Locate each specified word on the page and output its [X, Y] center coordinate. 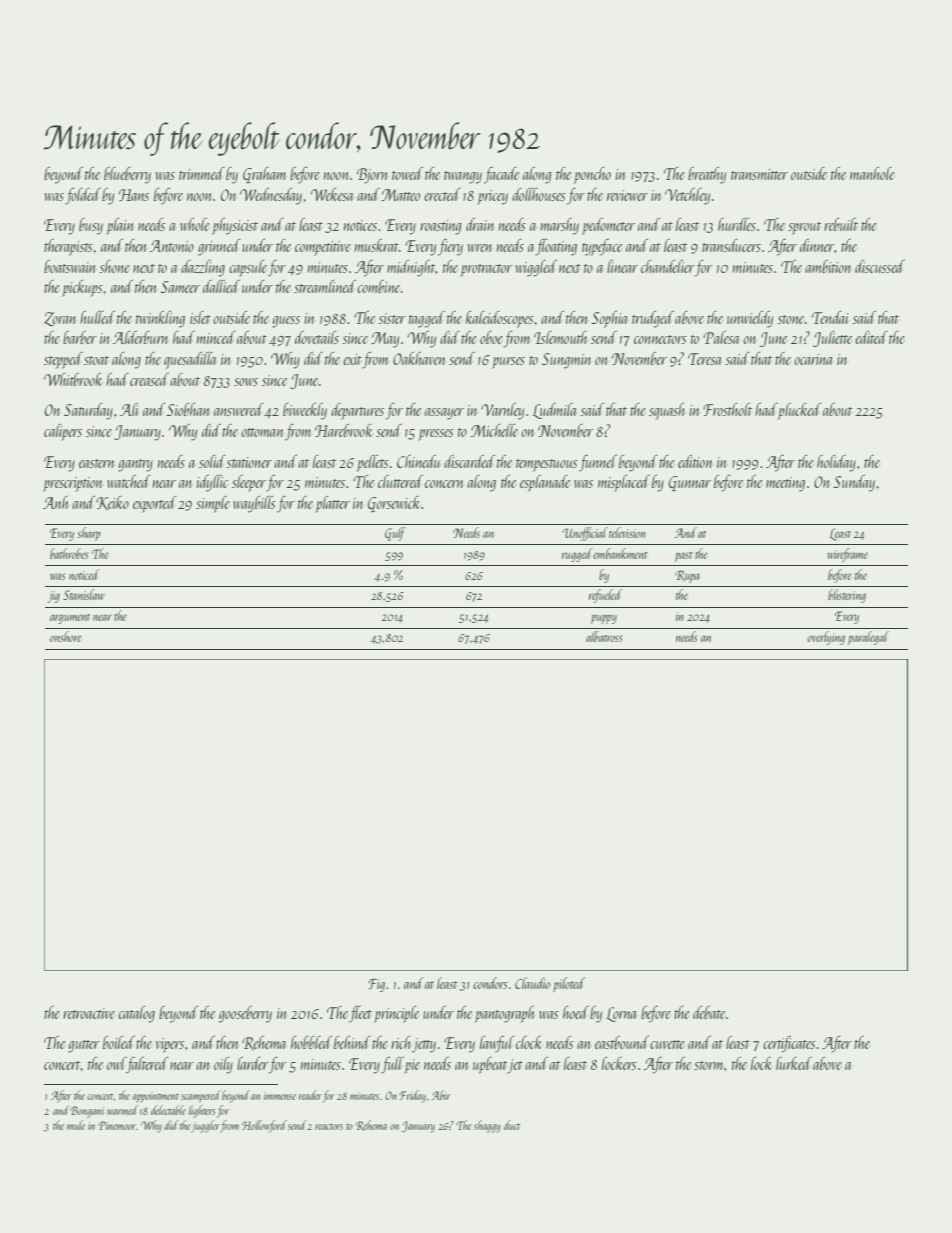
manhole [872, 173]
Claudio [532, 983]
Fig [376, 985]
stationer [249, 462]
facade [501, 175]
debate [709, 1012]
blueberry [127, 175]
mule [76, 1125]
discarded [469, 461]
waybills [254, 504]
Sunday [854, 483]
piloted [569, 984]
